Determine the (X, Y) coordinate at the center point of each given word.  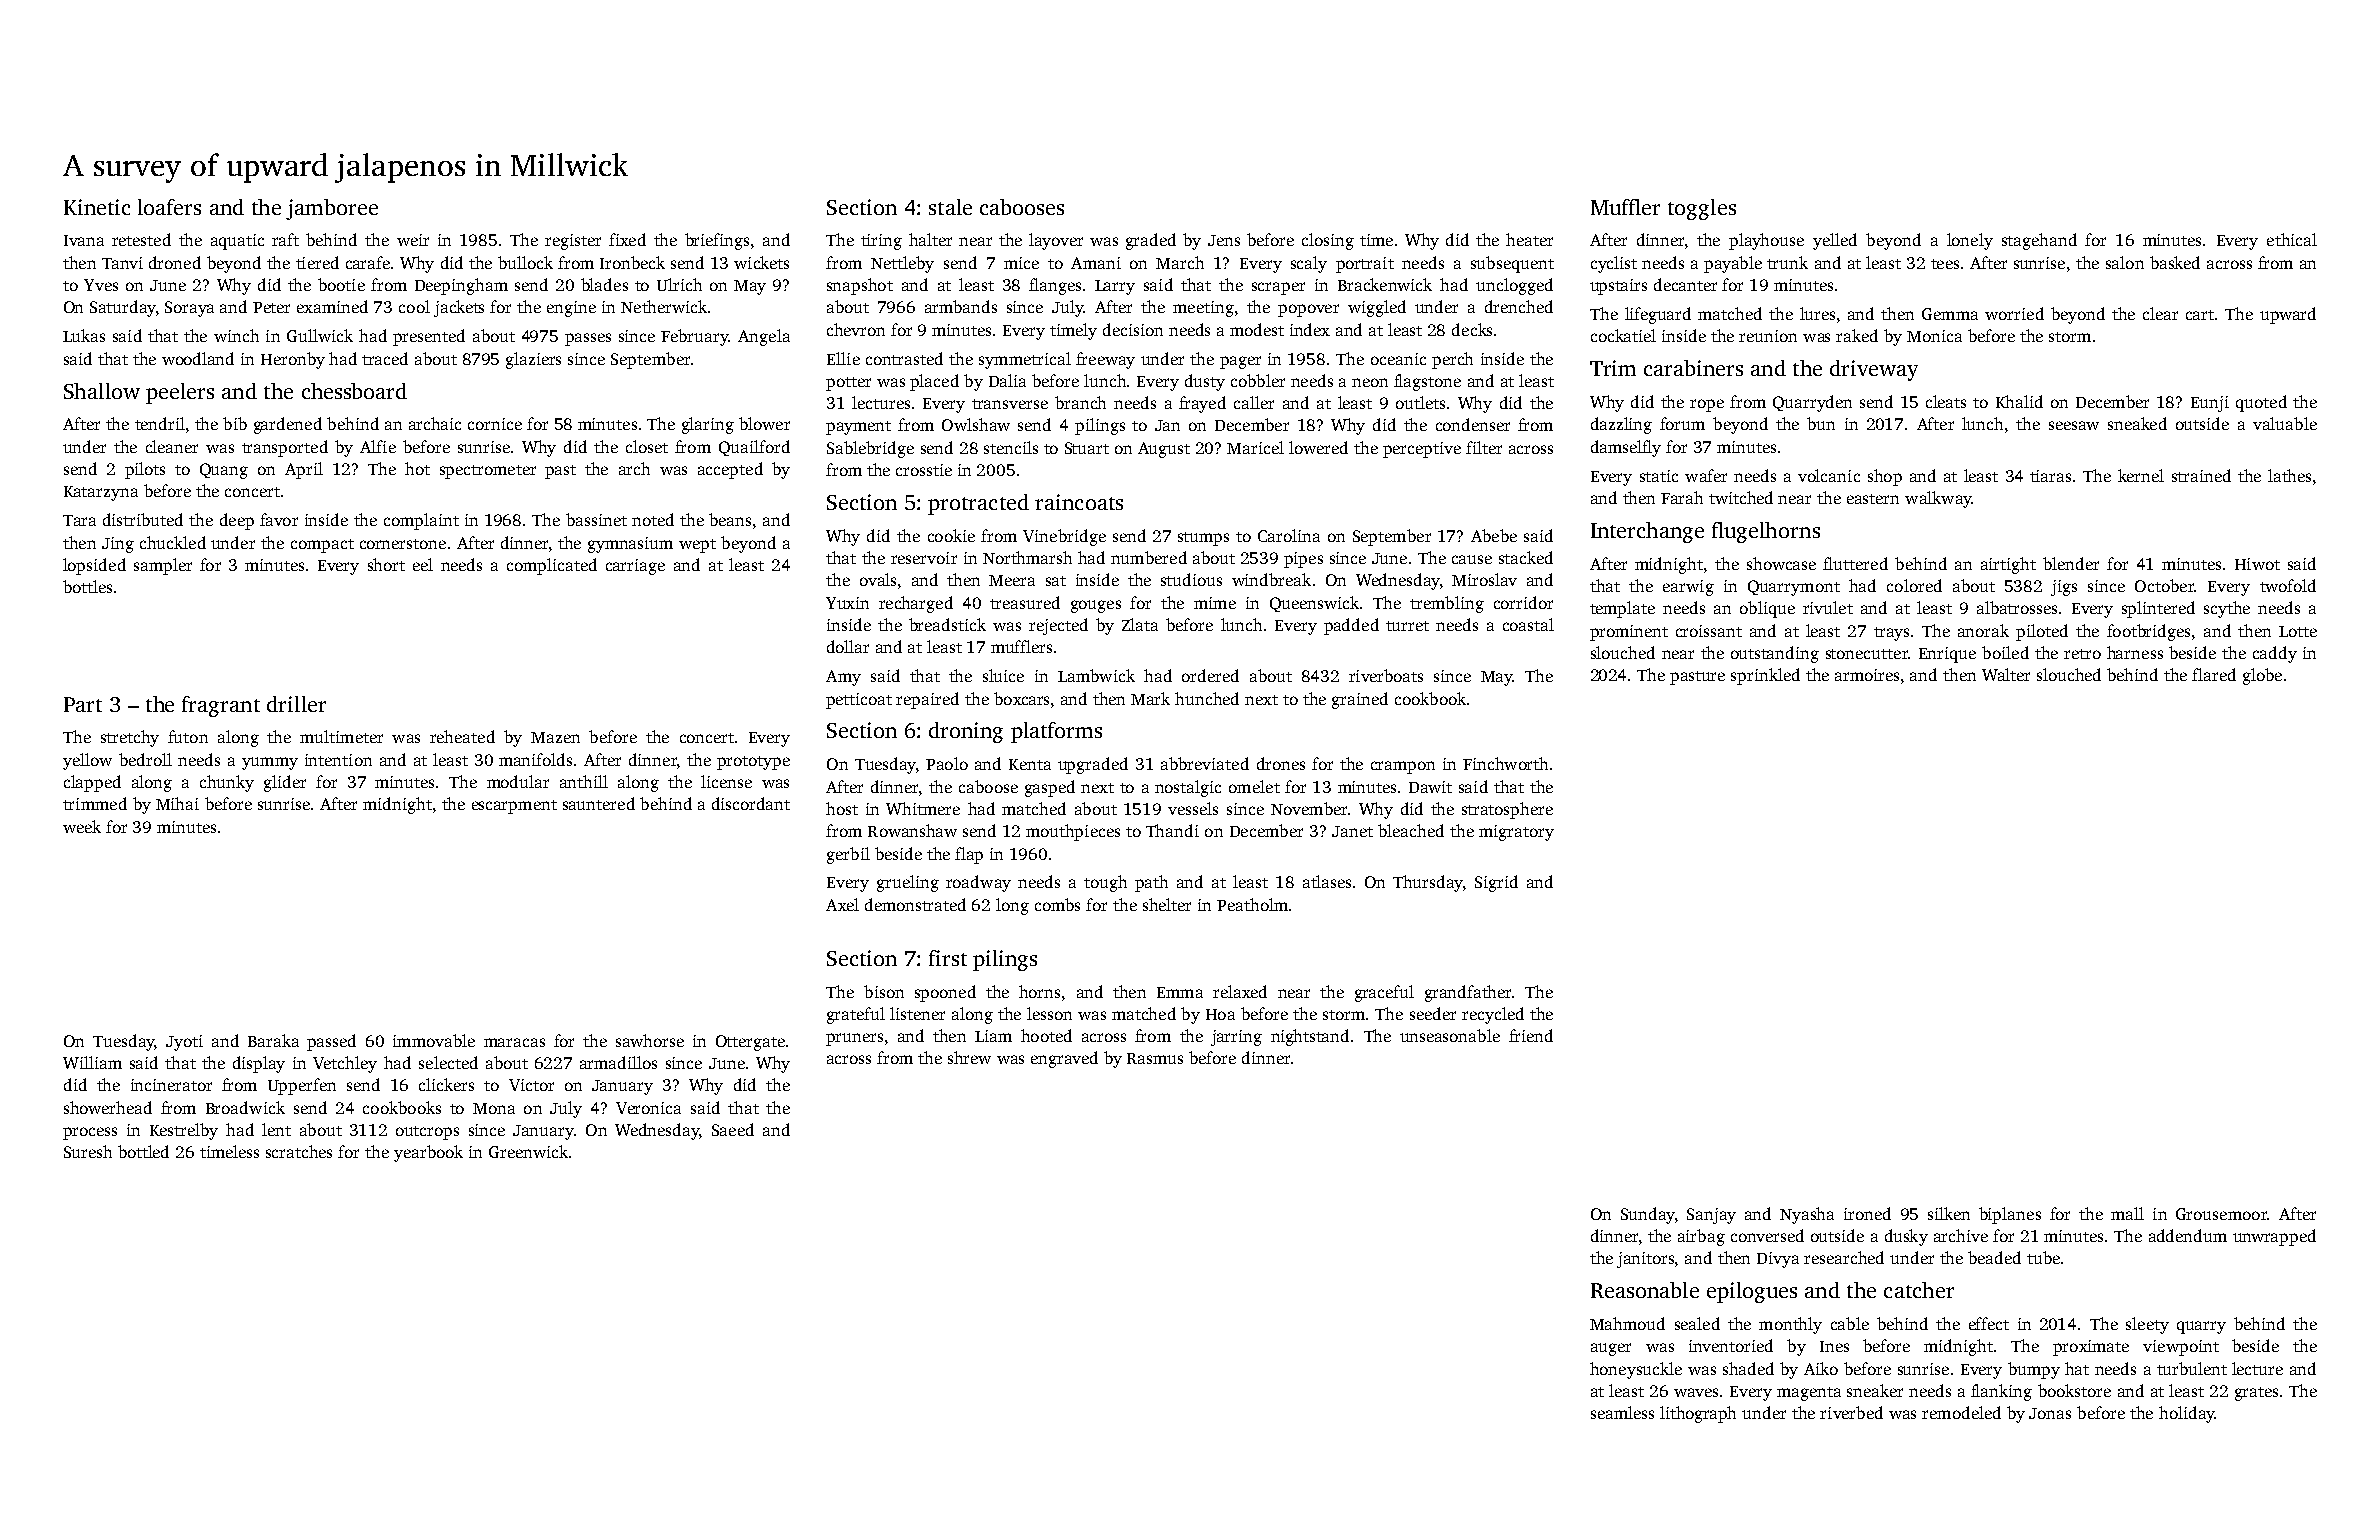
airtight (2008, 565)
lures (1817, 313)
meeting (1203, 309)
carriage (635, 567)
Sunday (1647, 1215)
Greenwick (528, 1151)
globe (2262, 676)
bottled (143, 1151)
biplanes (2010, 1215)
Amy (843, 678)
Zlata (1140, 624)
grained (1360, 700)
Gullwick (320, 335)
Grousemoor (2221, 1214)
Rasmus (1155, 1058)
